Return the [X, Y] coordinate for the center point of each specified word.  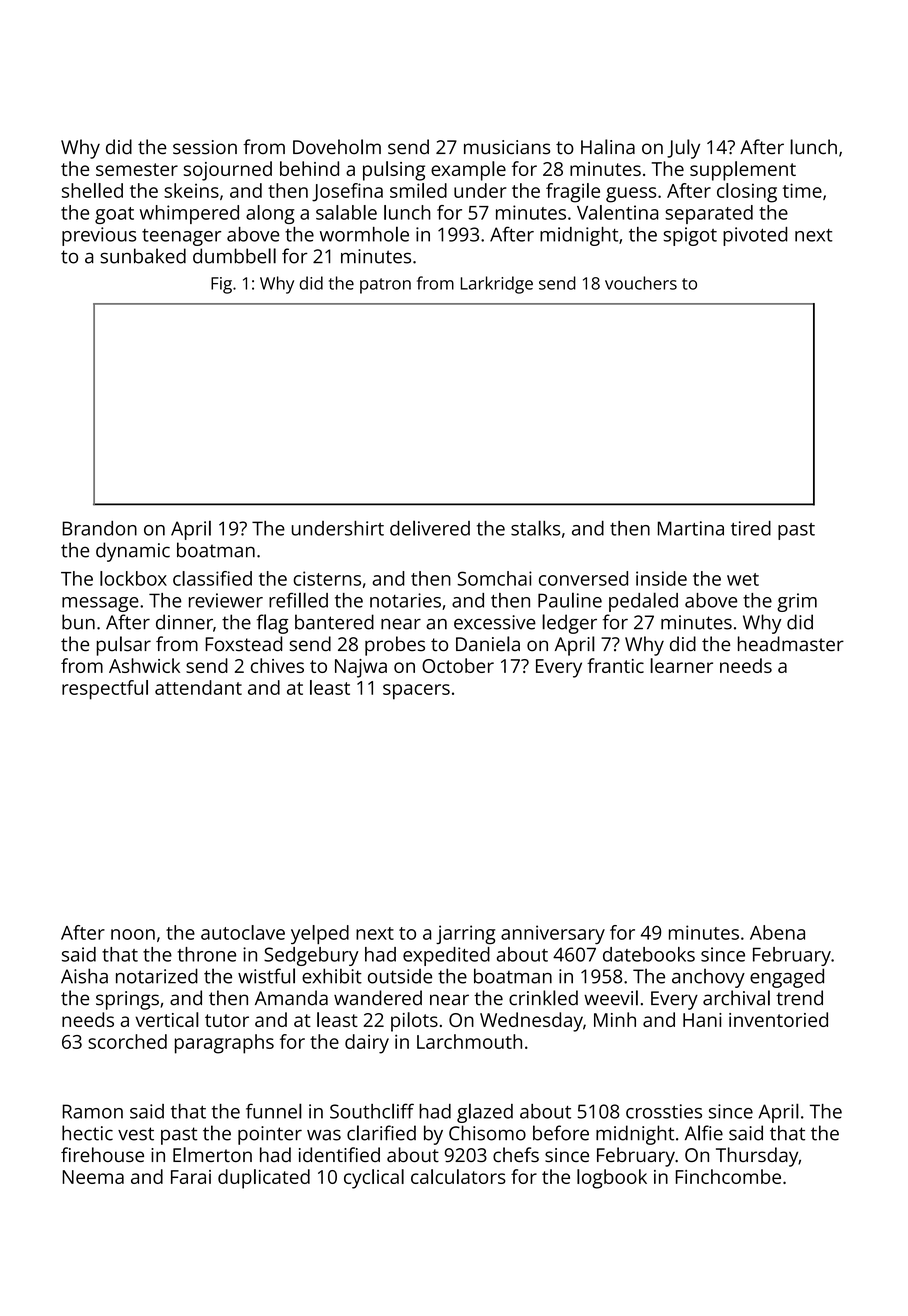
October [458, 665]
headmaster [791, 644]
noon [133, 934]
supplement [743, 171]
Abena [777, 932]
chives [277, 665]
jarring [465, 934]
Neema [93, 1177]
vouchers [641, 283]
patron [385, 286]
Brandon [100, 528]
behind [309, 168]
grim [797, 602]
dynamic [133, 552]
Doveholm [337, 147]
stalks [535, 528]
